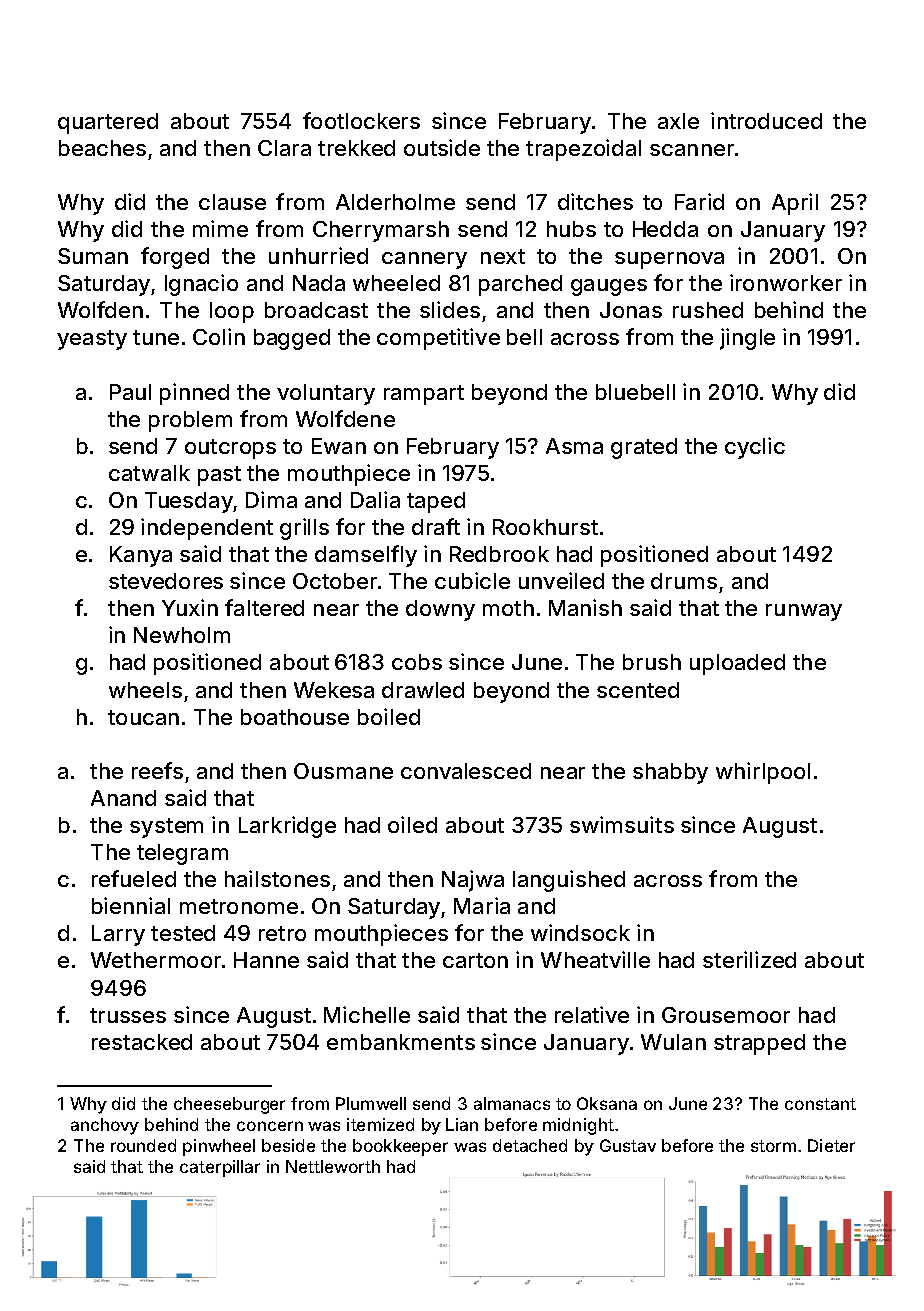  What do you see at coordinates (220, 1168) in the document?
I see `caterpillar` at bounding box center [220, 1168].
